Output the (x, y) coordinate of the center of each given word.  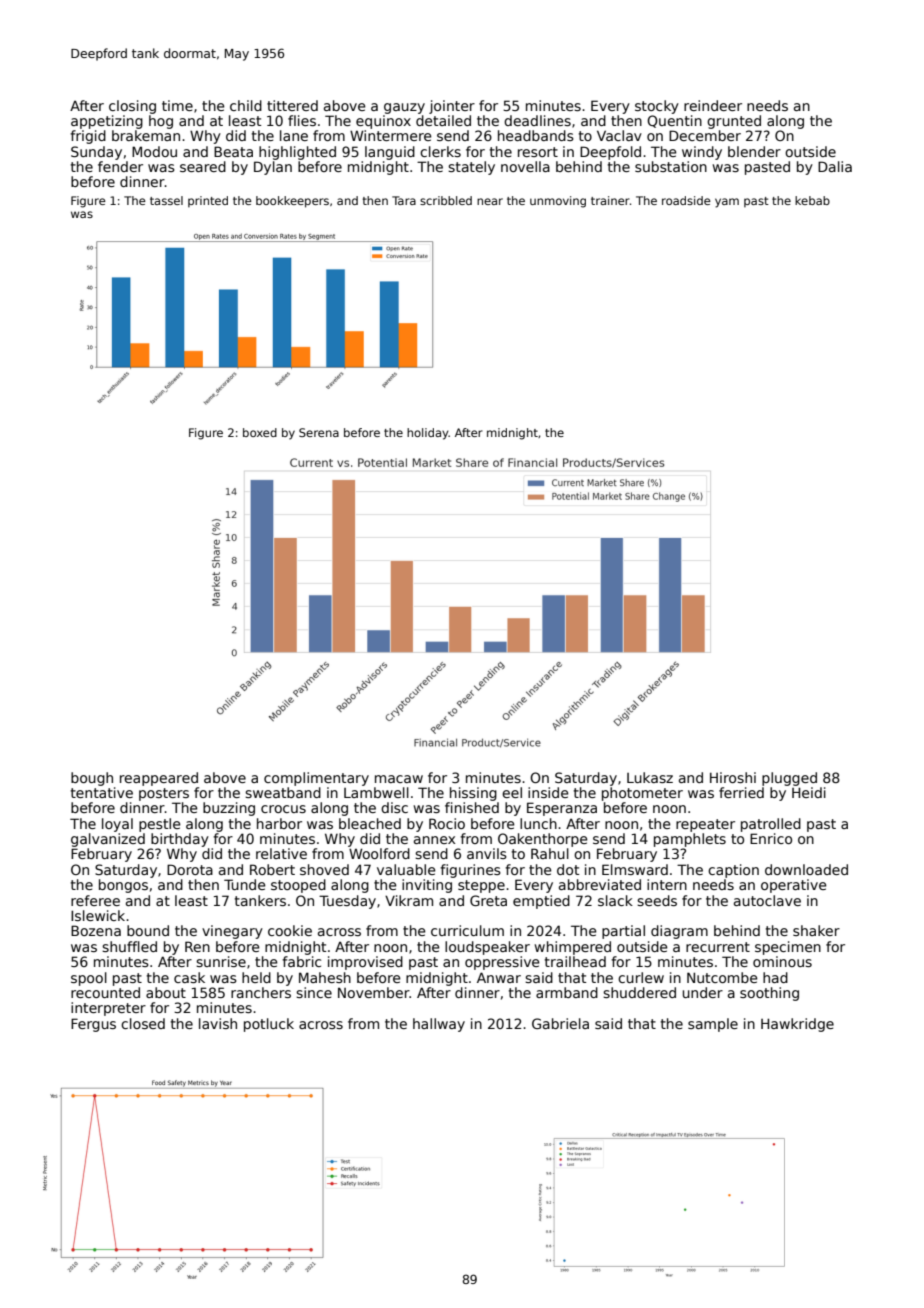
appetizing (107, 122)
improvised (365, 963)
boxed (260, 432)
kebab (812, 200)
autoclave (767, 900)
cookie (290, 930)
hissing (473, 794)
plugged (789, 779)
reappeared (159, 779)
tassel (166, 200)
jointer (452, 107)
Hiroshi (733, 777)
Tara (404, 200)
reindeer (713, 105)
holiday (428, 434)
